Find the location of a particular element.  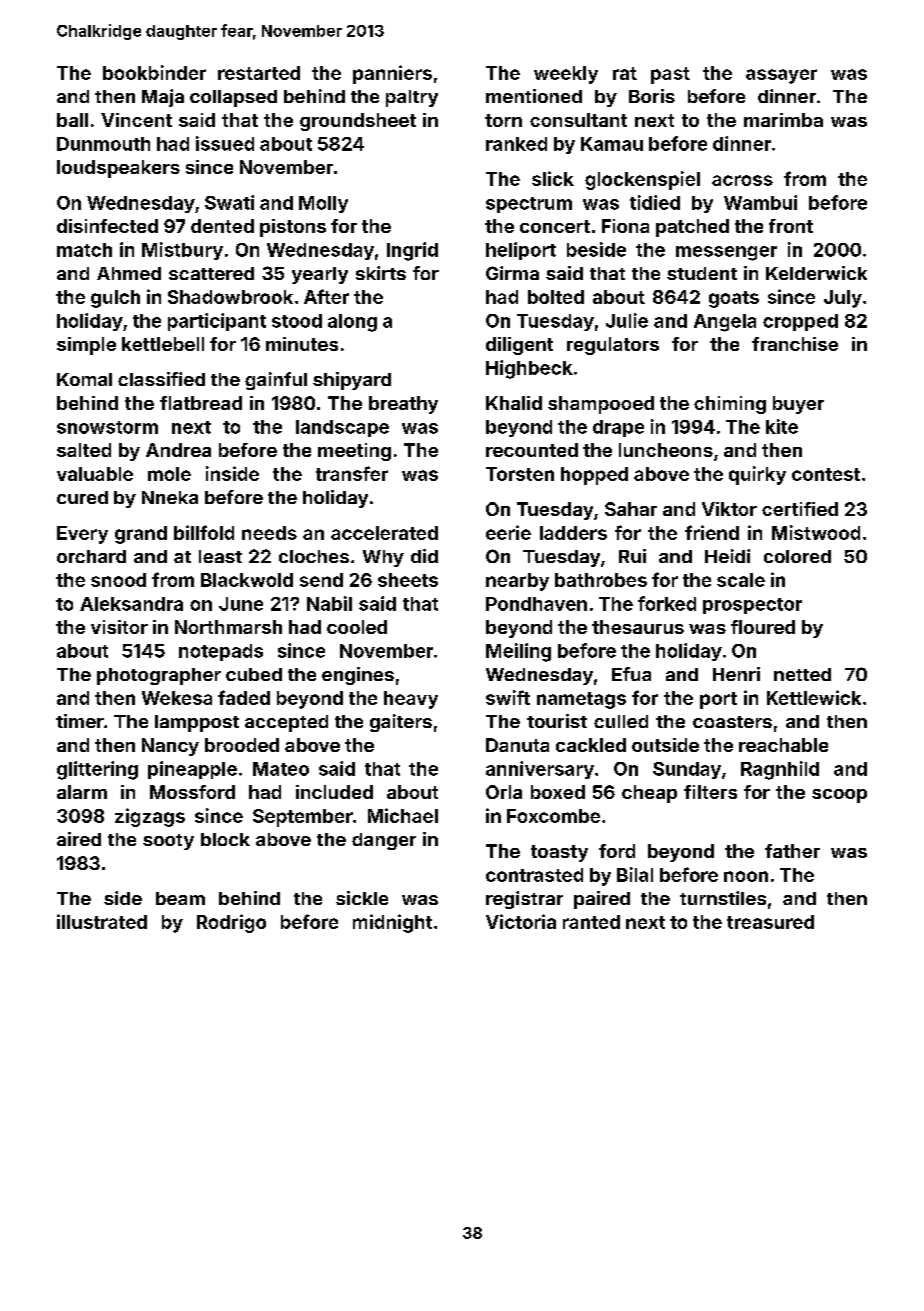

Molly is located at coordinates (323, 204).
